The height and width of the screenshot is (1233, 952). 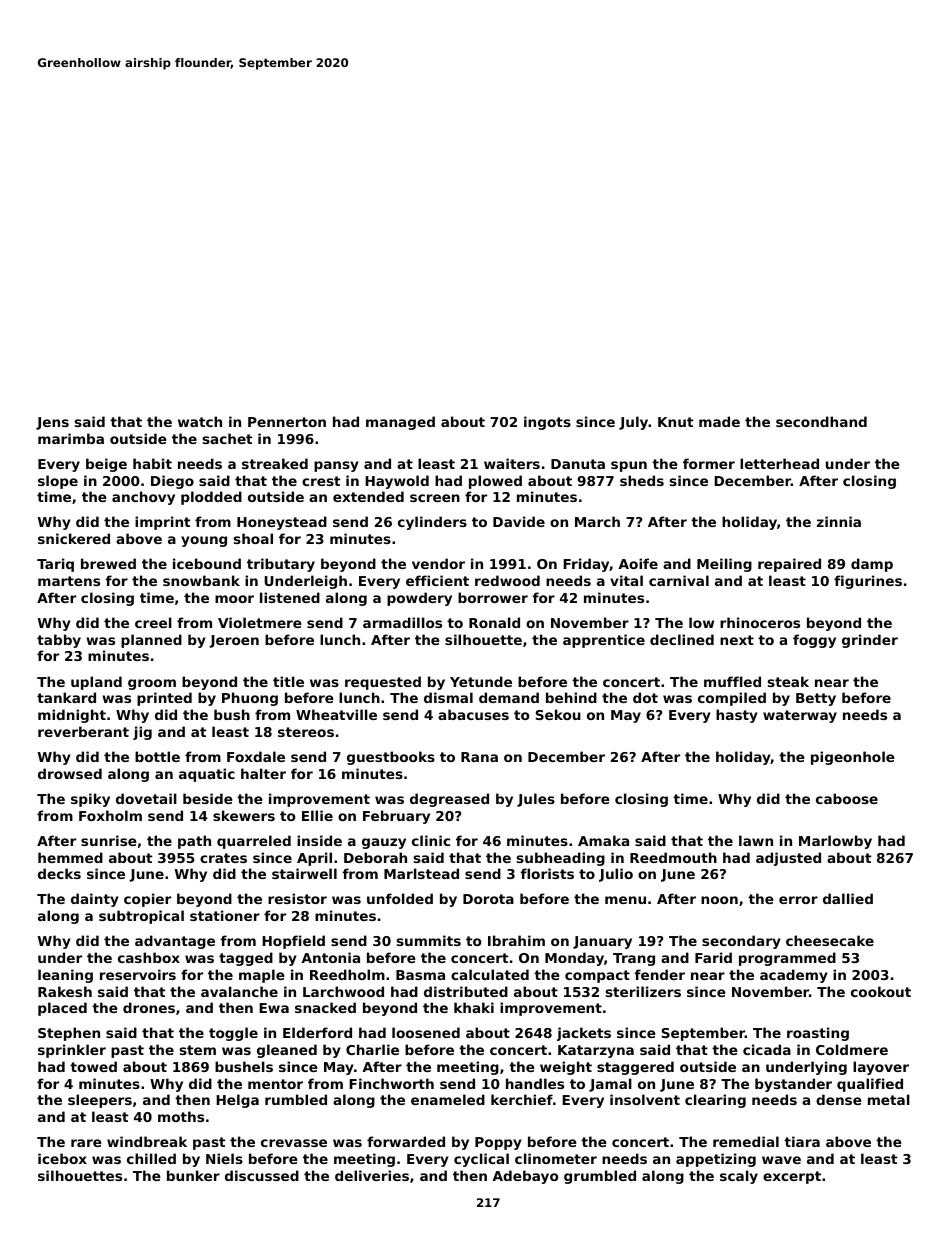 I want to click on slope, so click(x=58, y=482).
